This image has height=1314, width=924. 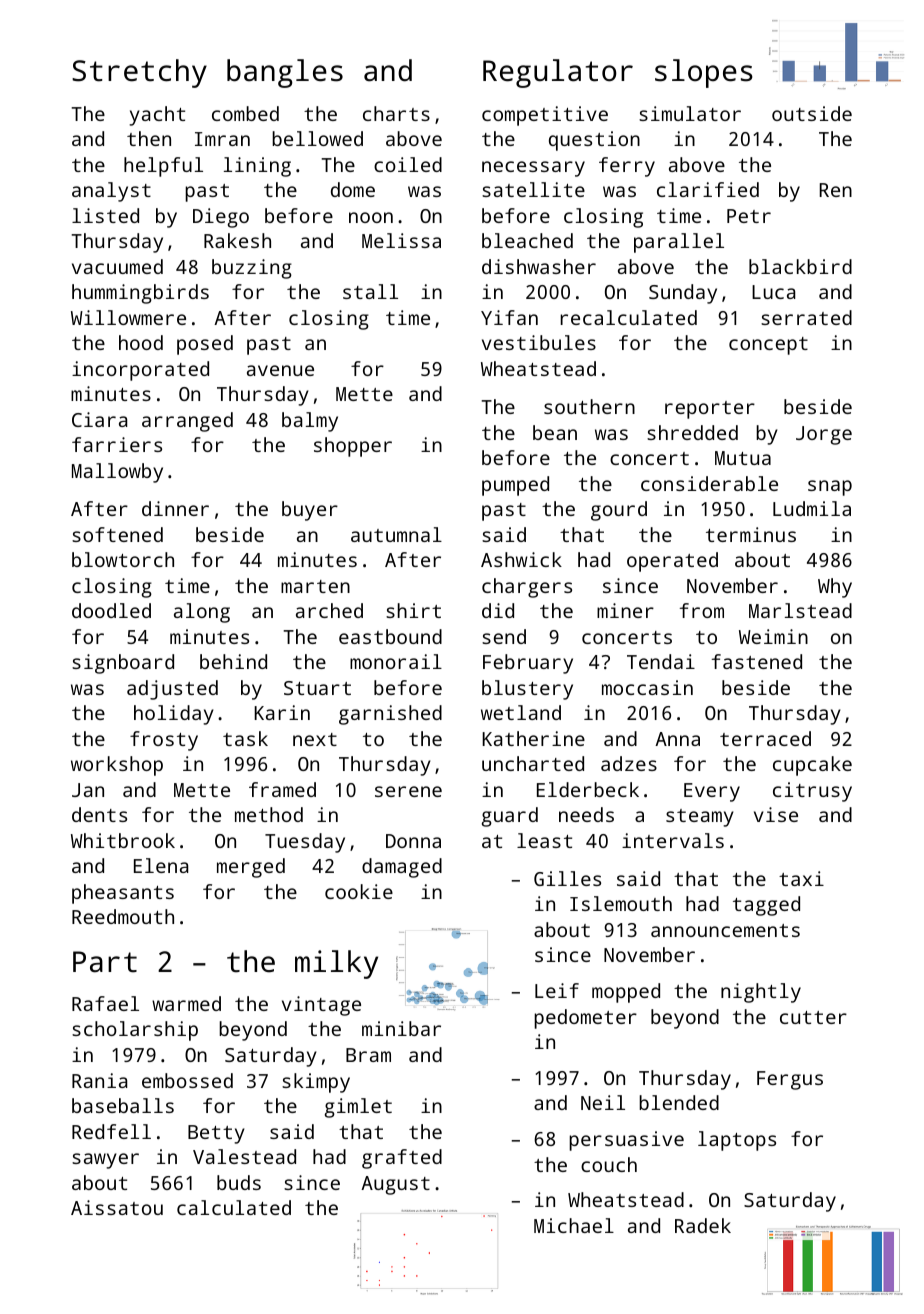 What do you see at coordinates (589, 406) in the image?
I see `southern` at bounding box center [589, 406].
